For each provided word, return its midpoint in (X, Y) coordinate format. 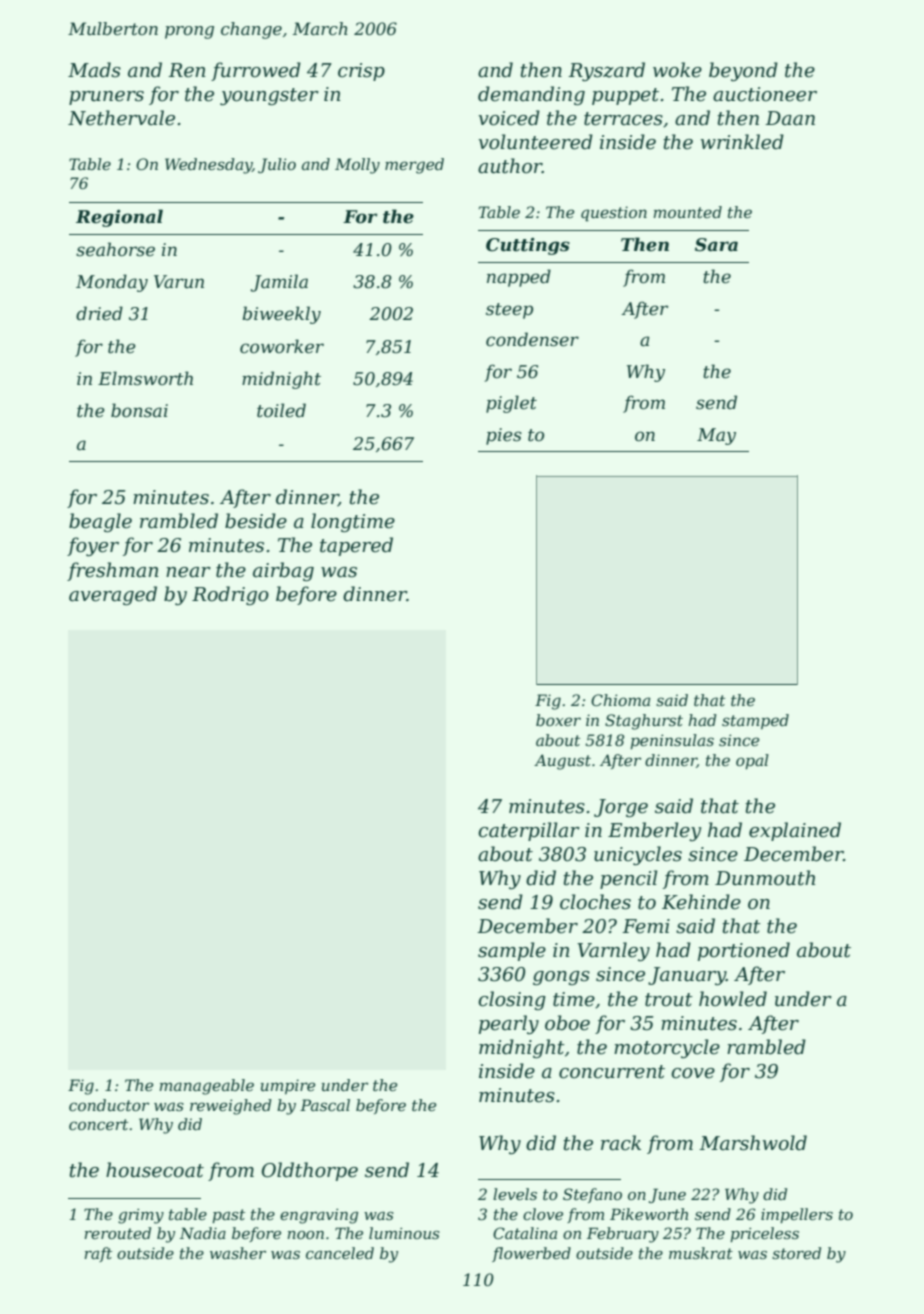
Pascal (325, 1105)
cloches (595, 902)
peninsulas (672, 741)
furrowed (256, 71)
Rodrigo (230, 595)
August (562, 762)
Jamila (279, 283)
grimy (141, 1216)
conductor (109, 1105)
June (667, 1195)
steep (509, 311)
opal (752, 761)
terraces (623, 119)
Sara (716, 245)
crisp (361, 72)
